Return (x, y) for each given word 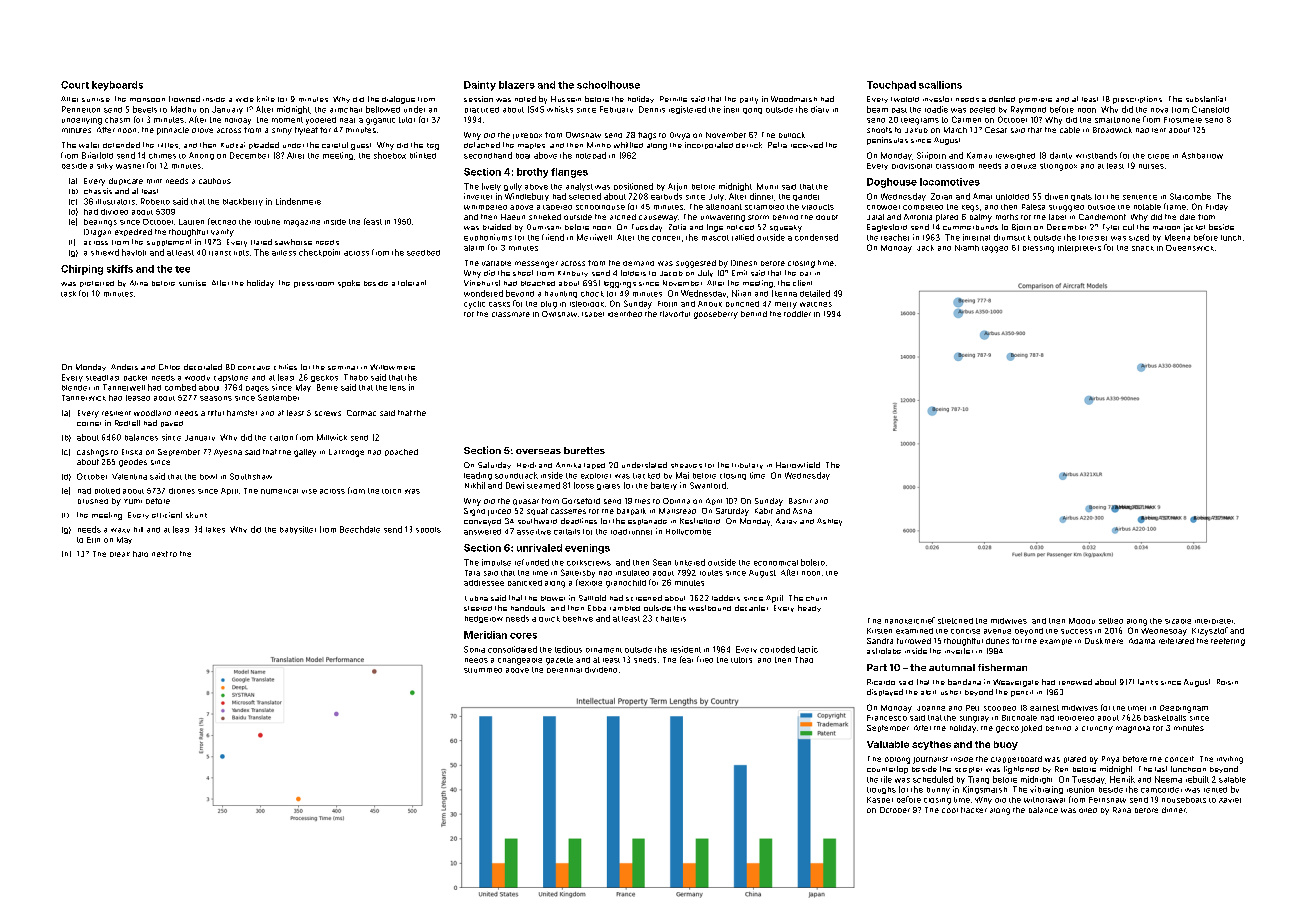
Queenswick (1190, 248)
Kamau (979, 155)
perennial (564, 670)
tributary (747, 466)
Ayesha (228, 453)
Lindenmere (298, 201)
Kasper (880, 800)
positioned (633, 186)
